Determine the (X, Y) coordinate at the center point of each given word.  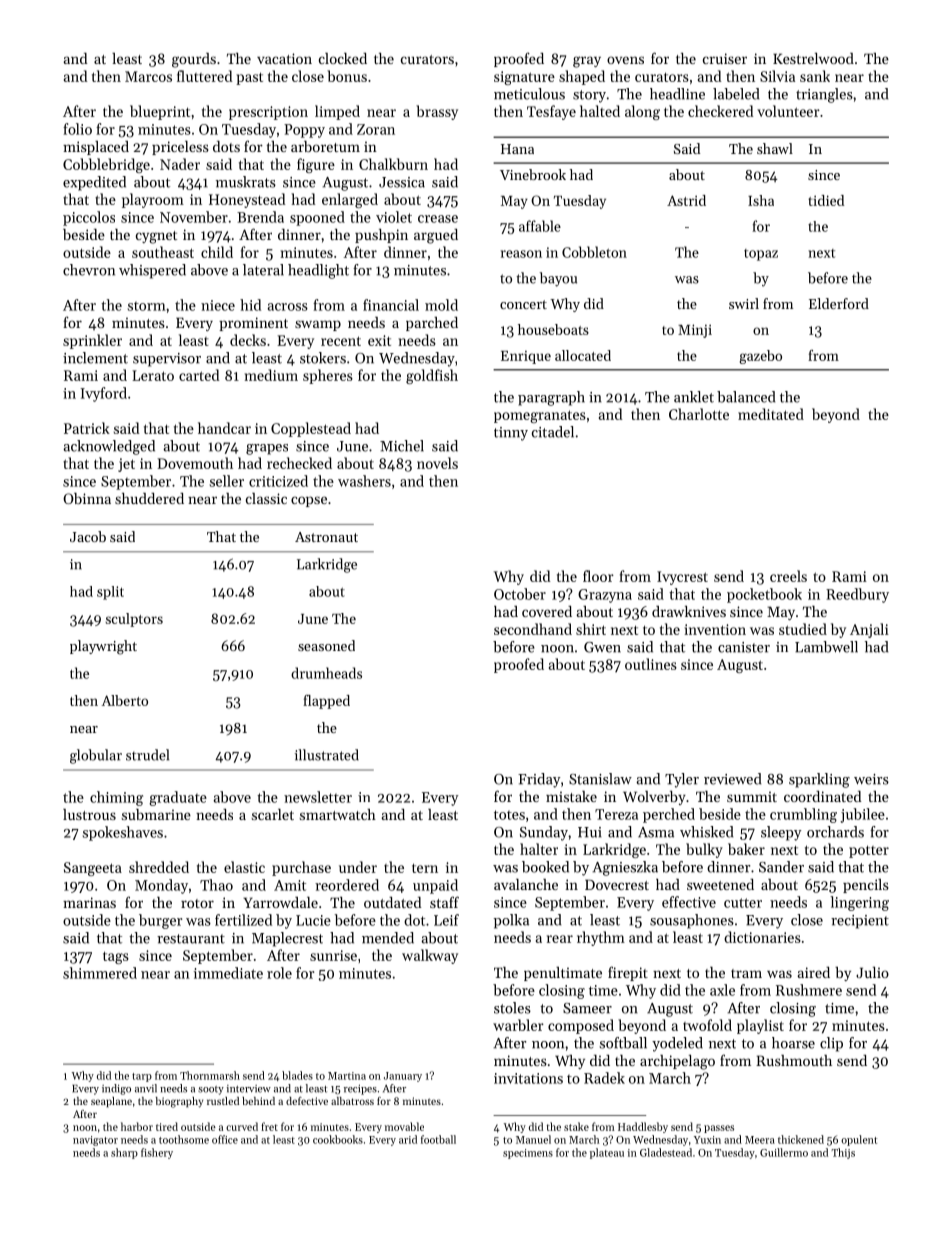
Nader (180, 164)
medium (271, 375)
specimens (528, 1154)
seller (227, 481)
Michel (402, 446)
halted (600, 111)
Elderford (839, 303)
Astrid (686, 200)
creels (788, 576)
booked (545, 867)
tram (746, 973)
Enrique (526, 357)
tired (167, 1126)
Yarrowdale (280, 902)
